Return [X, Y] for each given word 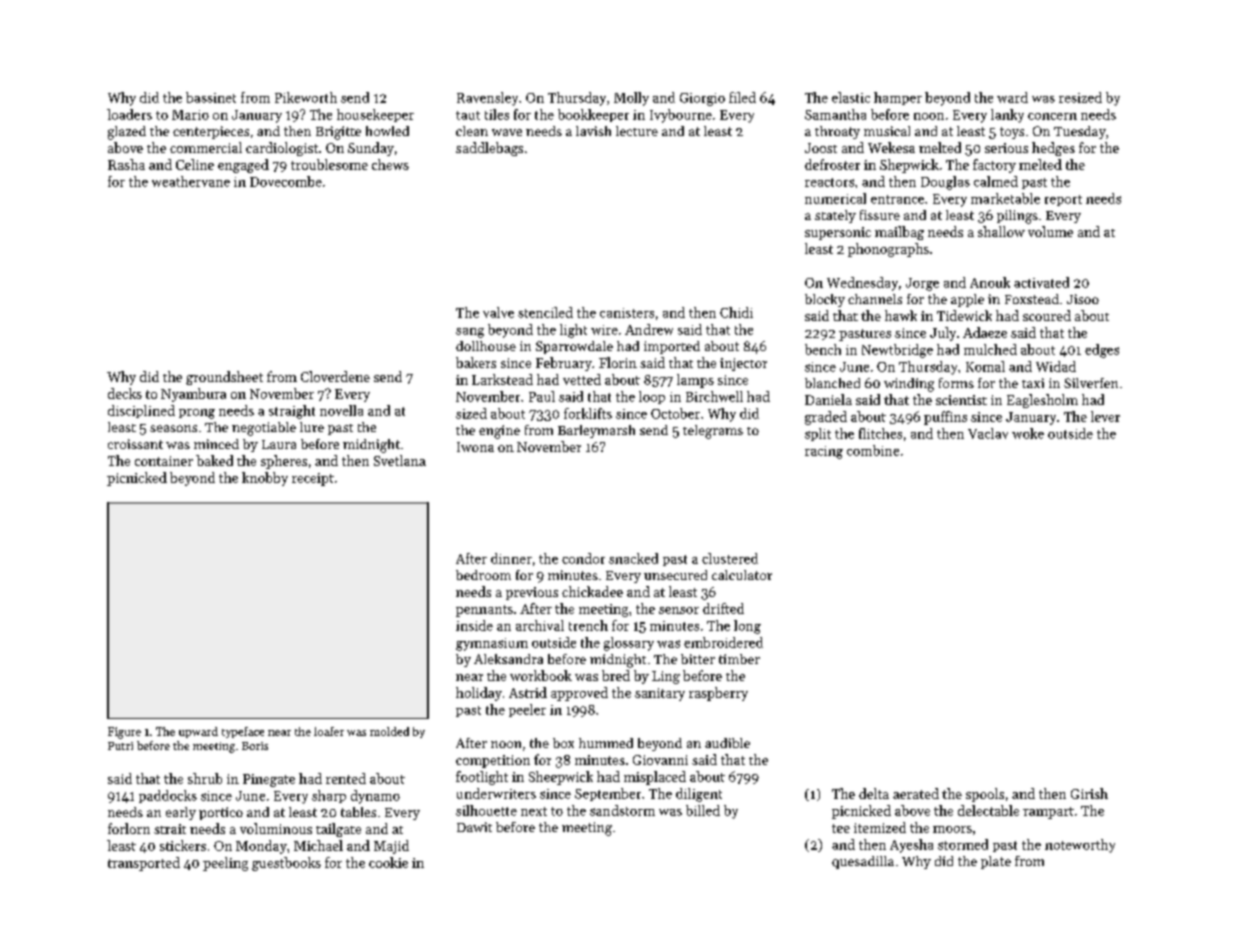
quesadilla [863, 862]
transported [144, 864]
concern [1052, 116]
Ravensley [487, 99]
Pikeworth [306, 97]
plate [996, 862]
